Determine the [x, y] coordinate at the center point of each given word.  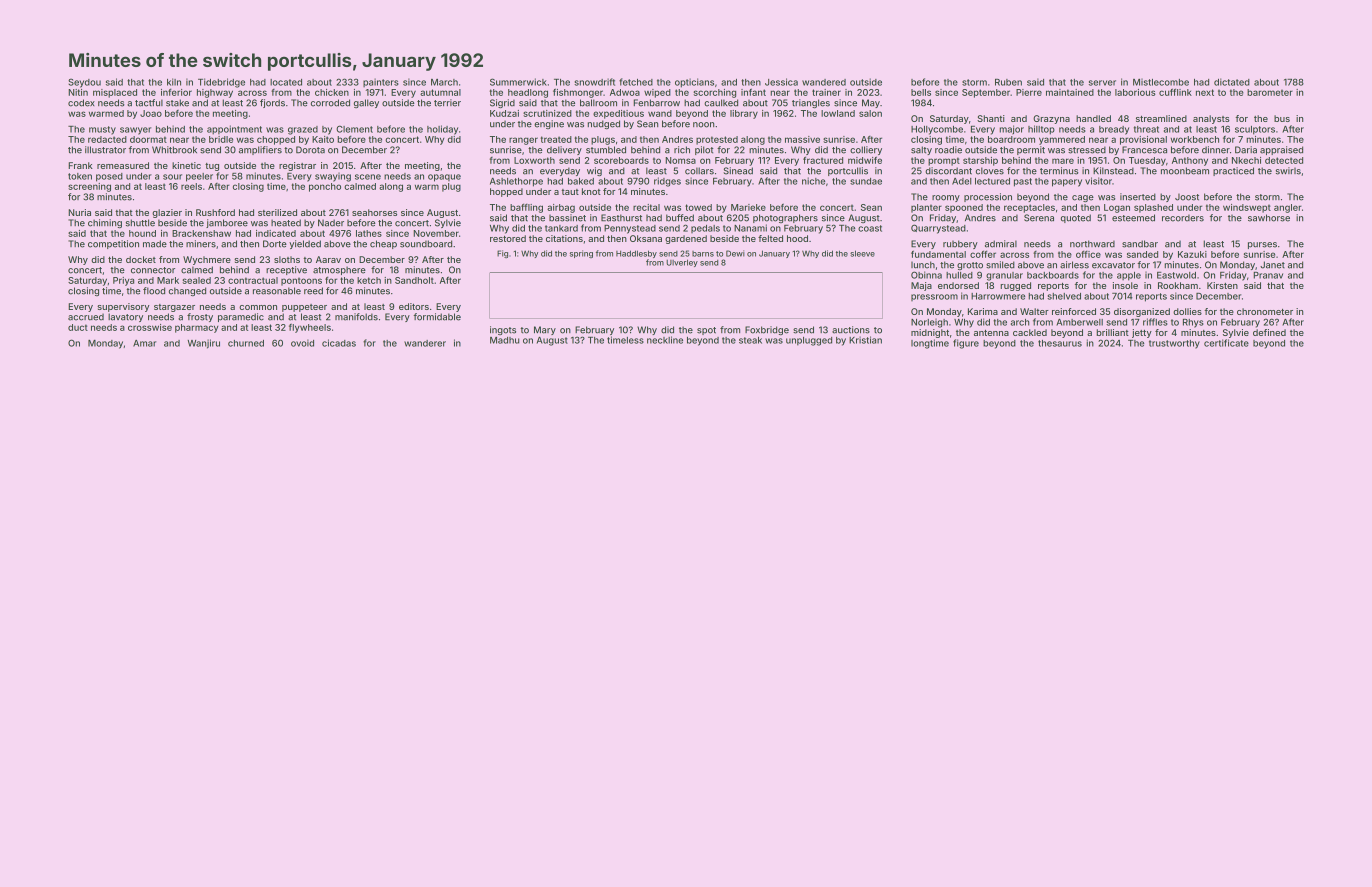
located [286, 82]
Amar [144, 343]
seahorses [374, 212]
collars [699, 171]
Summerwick [518, 82]
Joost [1187, 197]
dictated [1232, 82]
